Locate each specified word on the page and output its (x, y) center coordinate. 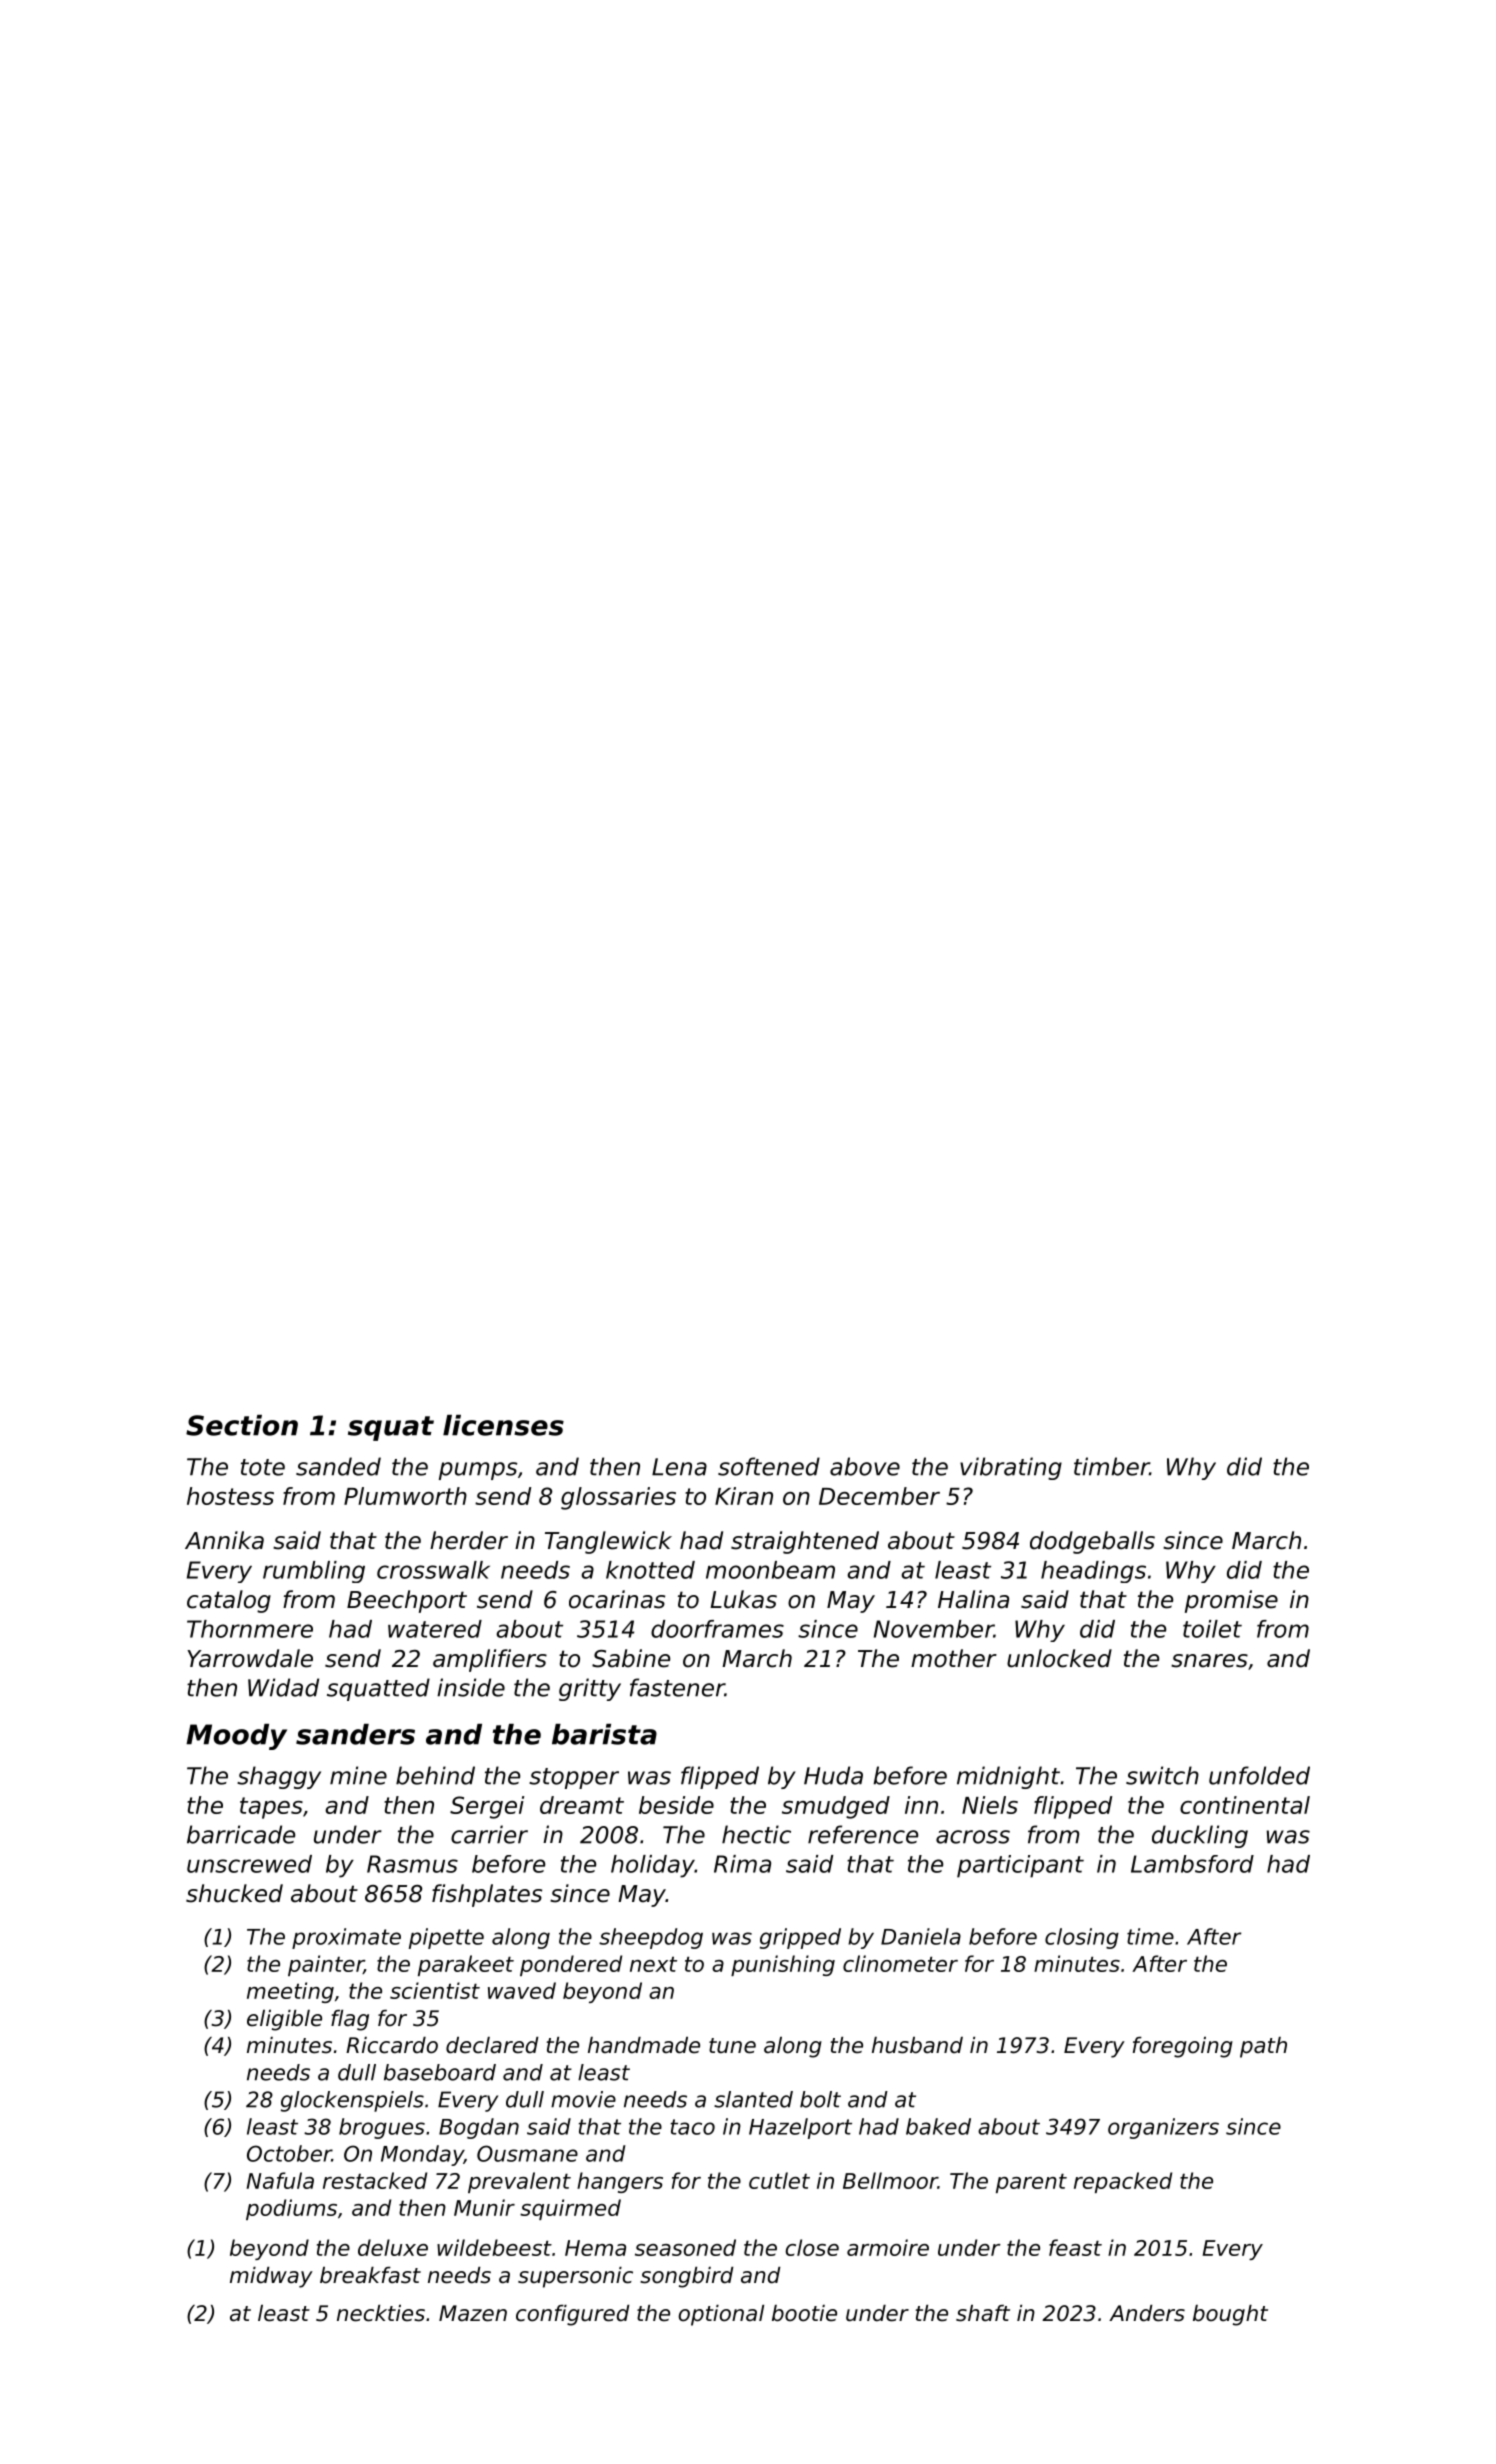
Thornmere (250, 1629)
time (1150, 1936)
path (1263, 2047)
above (865, 1466)
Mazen (473, 2313)
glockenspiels (352, 2101)
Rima (742, 1864)
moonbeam (770, 1570)
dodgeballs (1092, 1542)
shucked (234, 1893)
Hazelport (800, 2128)
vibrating (1011, 1468)
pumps (478, 1471)
